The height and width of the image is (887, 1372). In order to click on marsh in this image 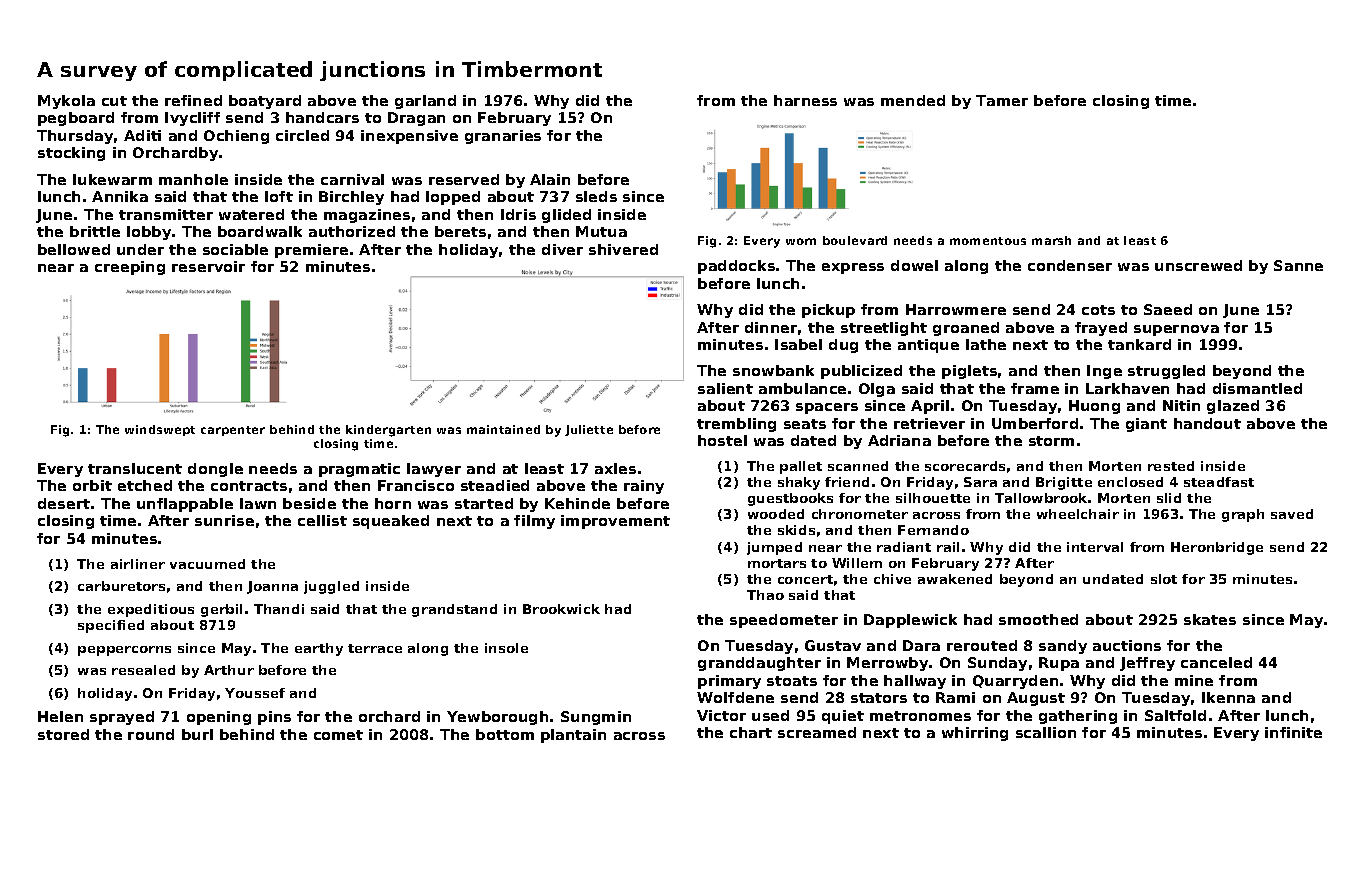, I will do `click(1051, 240)`.
